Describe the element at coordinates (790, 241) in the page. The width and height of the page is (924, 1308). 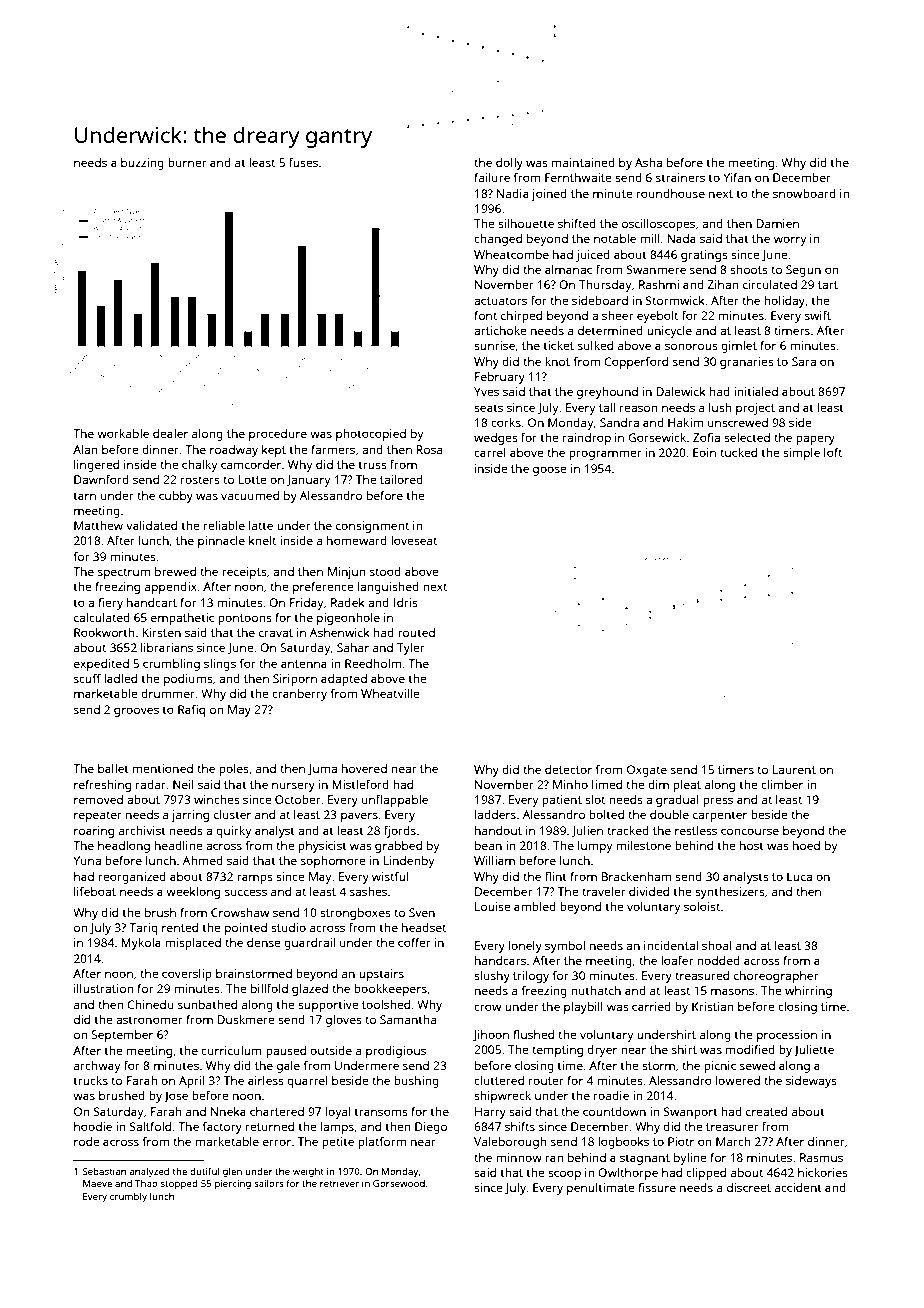
I see `worry` at that location.
